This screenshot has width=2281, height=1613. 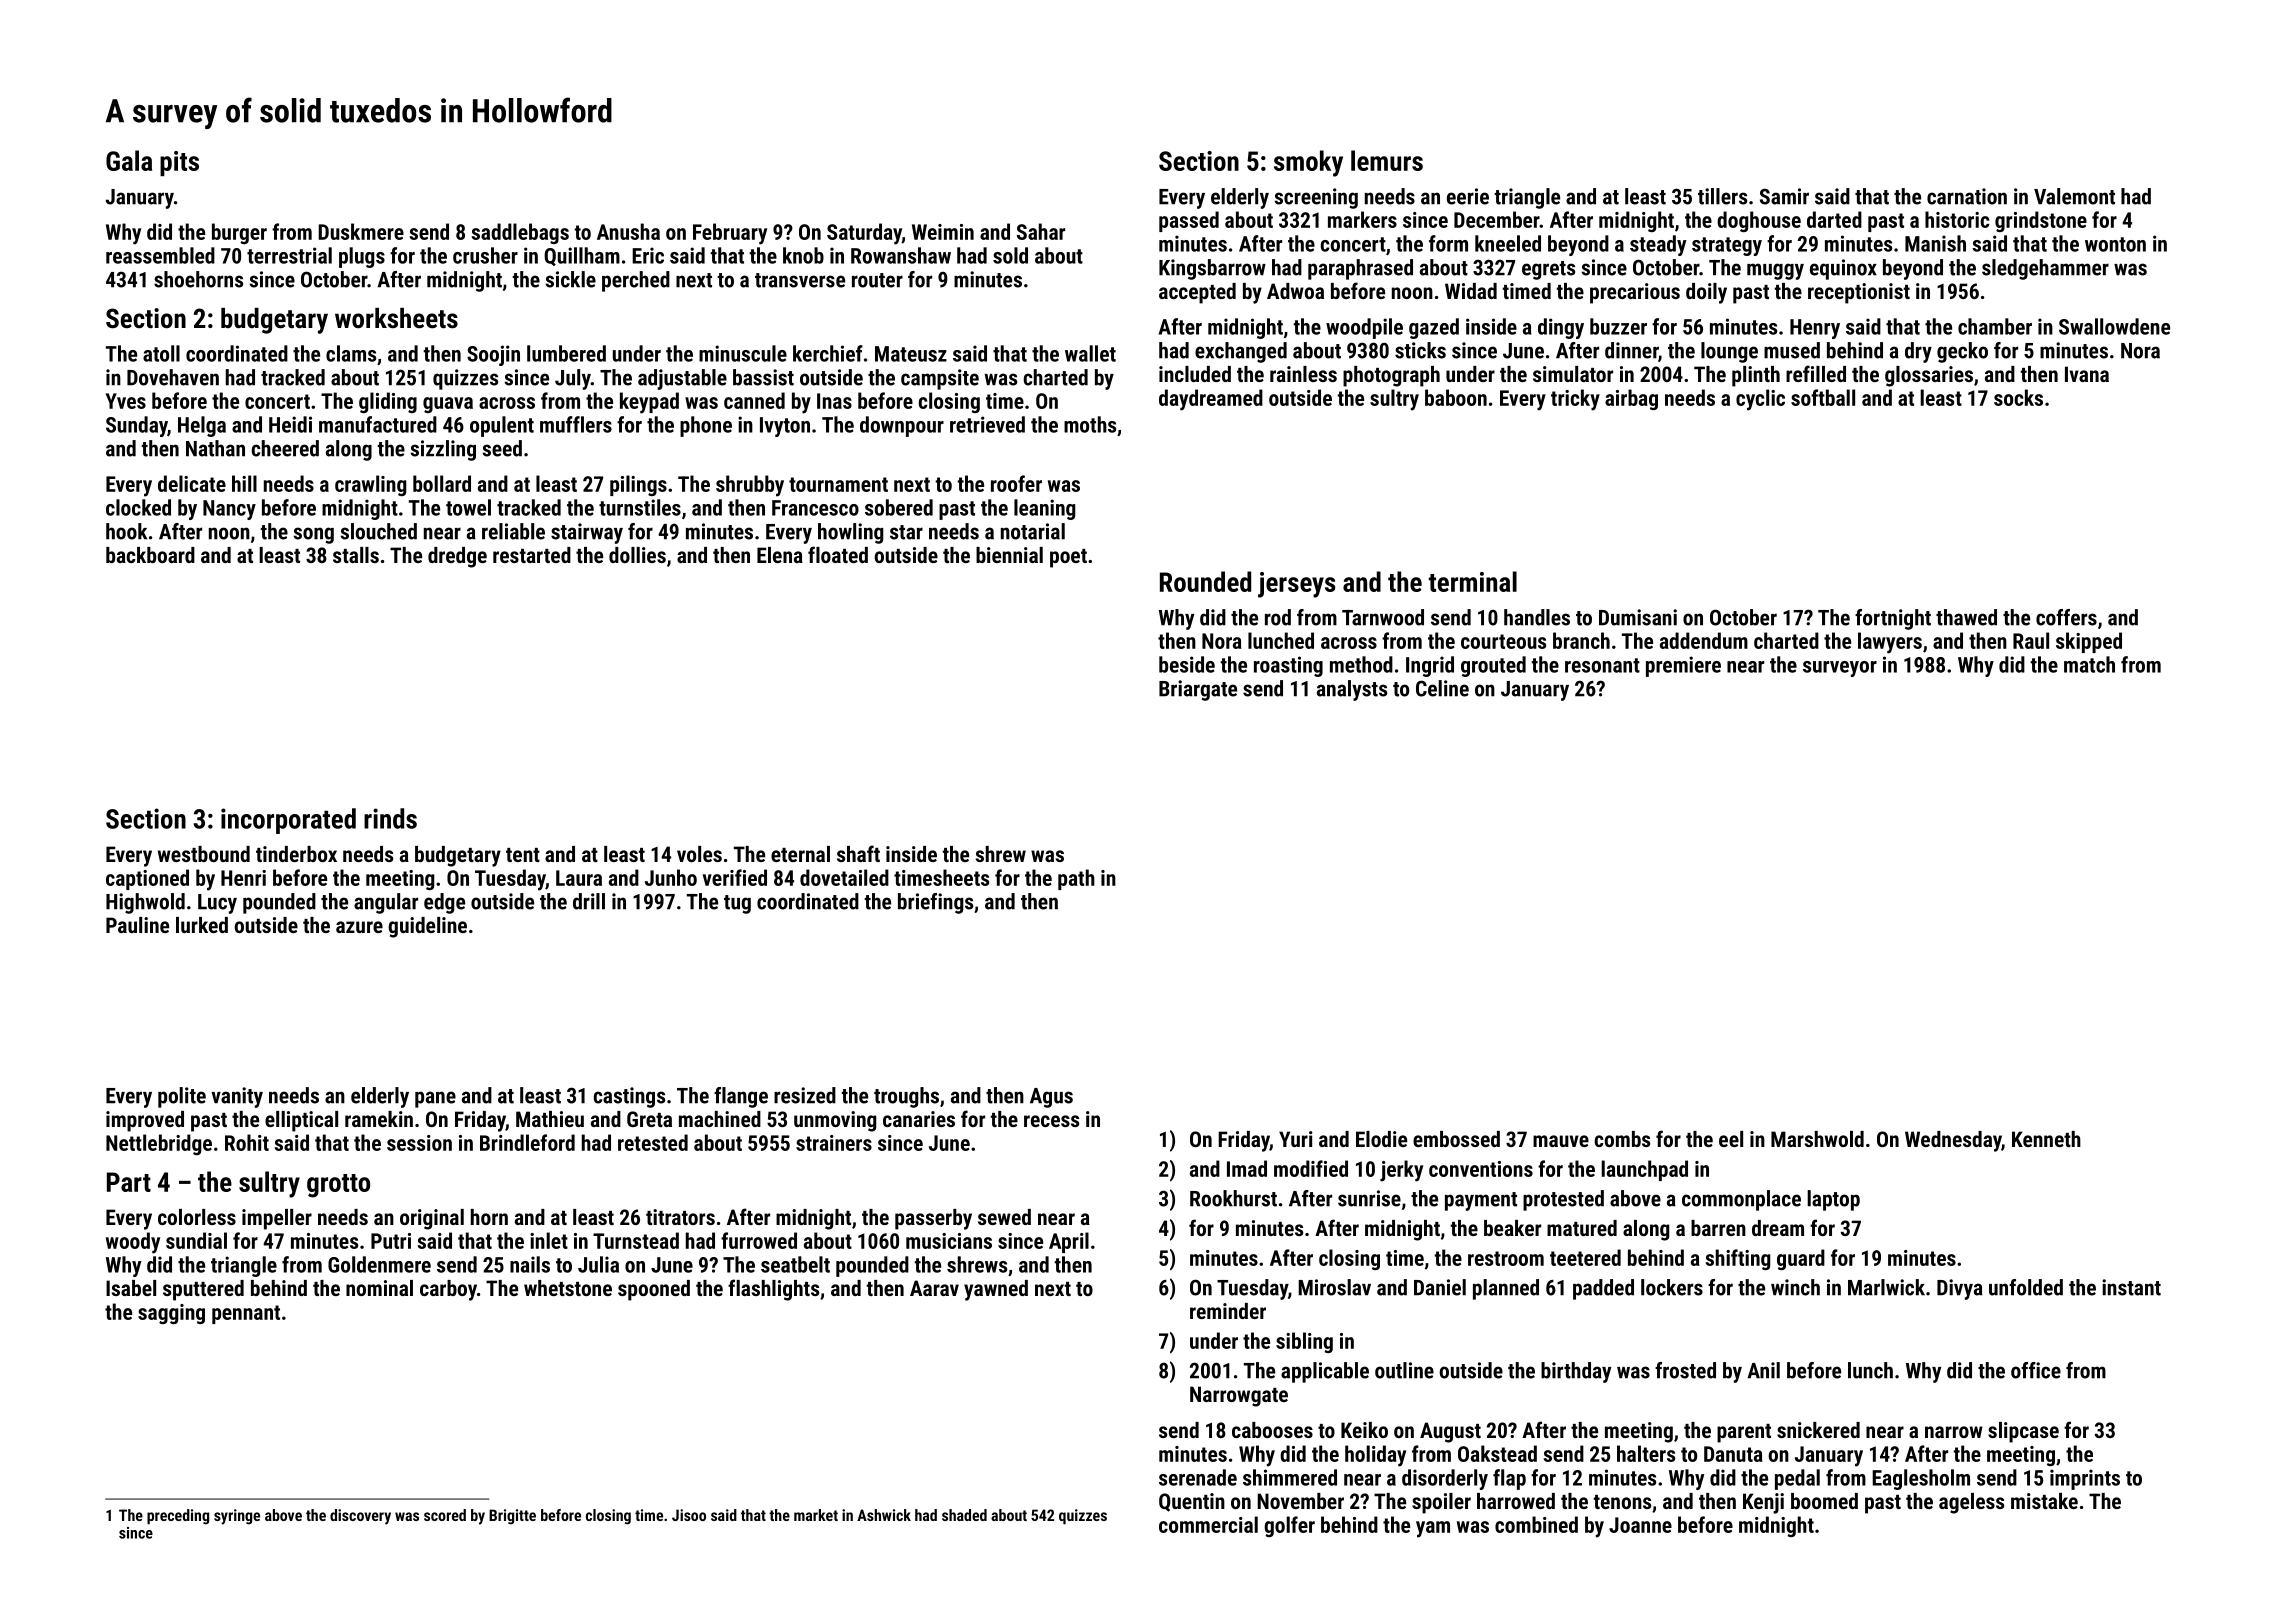 What do you see at coordinates (1076, 879) in the screenshot?
I see `path` at bounding box center [1076, 879].
